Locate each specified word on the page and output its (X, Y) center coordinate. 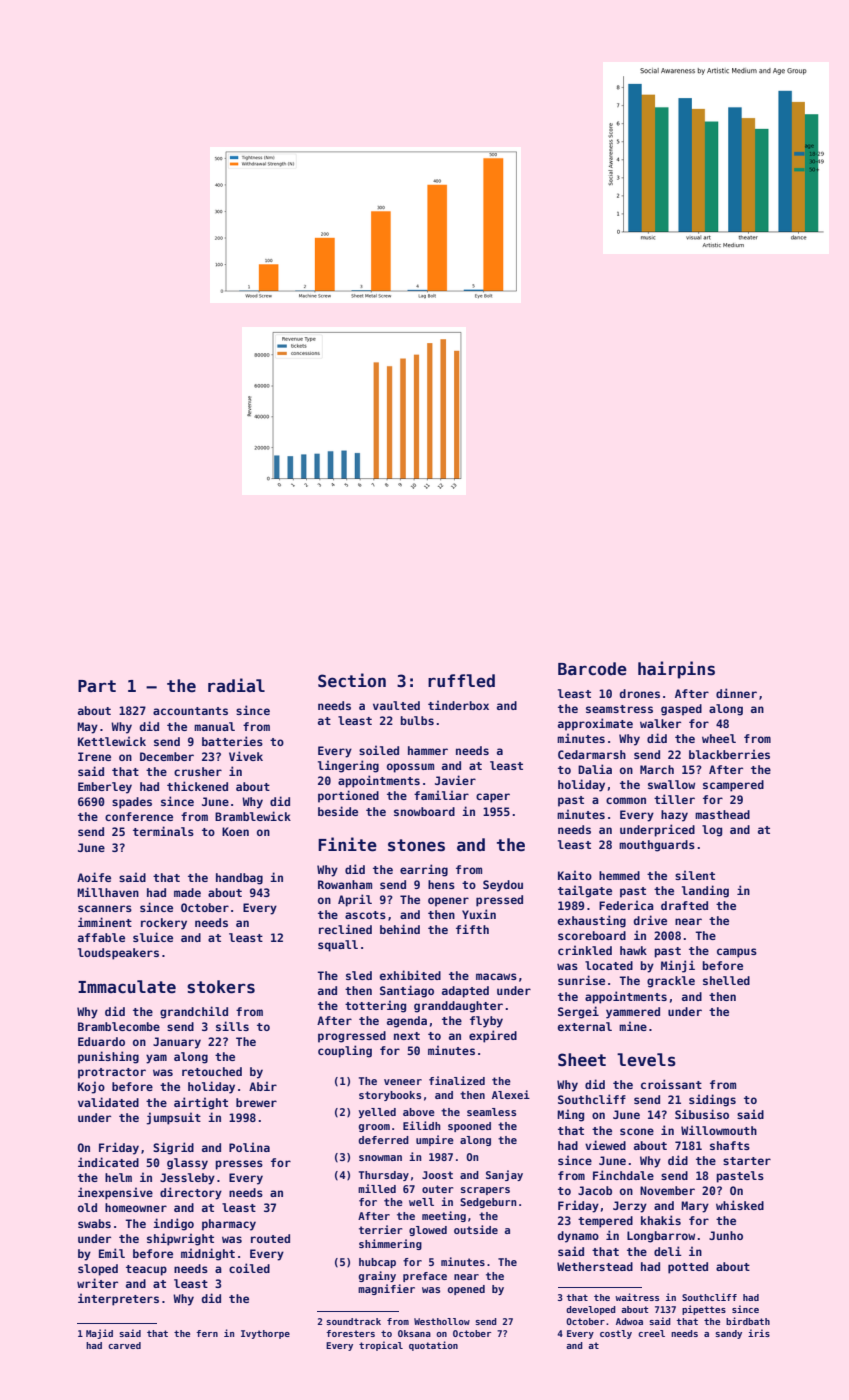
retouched (212, 1071)
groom (374, 1128)
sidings (712, 1100)
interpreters (118, 1299)
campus (737, 953)
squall (338, 946)
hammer (428, 750)
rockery (164, 924)
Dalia (595, 769)
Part (97, 686)
